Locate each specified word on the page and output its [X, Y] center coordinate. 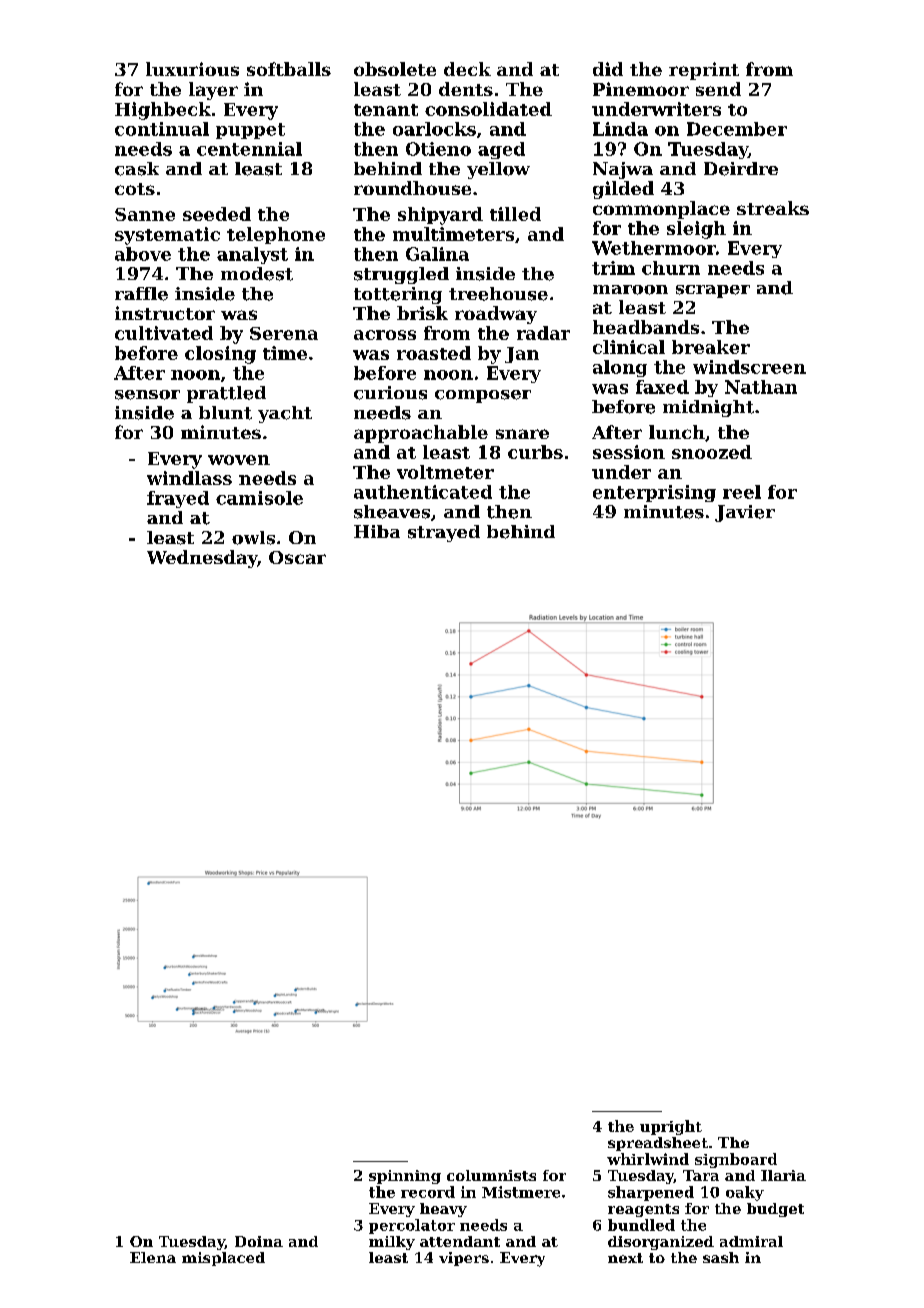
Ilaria [783, 1175]
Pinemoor [641, 89]
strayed [444, 533]
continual [162, 129]
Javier [745, 513]
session [629, 452]
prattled [226, 394]
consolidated [488, 109]
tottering [398, 295]
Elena [153, 1257]
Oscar [297, 557]
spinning [405, 1177]
